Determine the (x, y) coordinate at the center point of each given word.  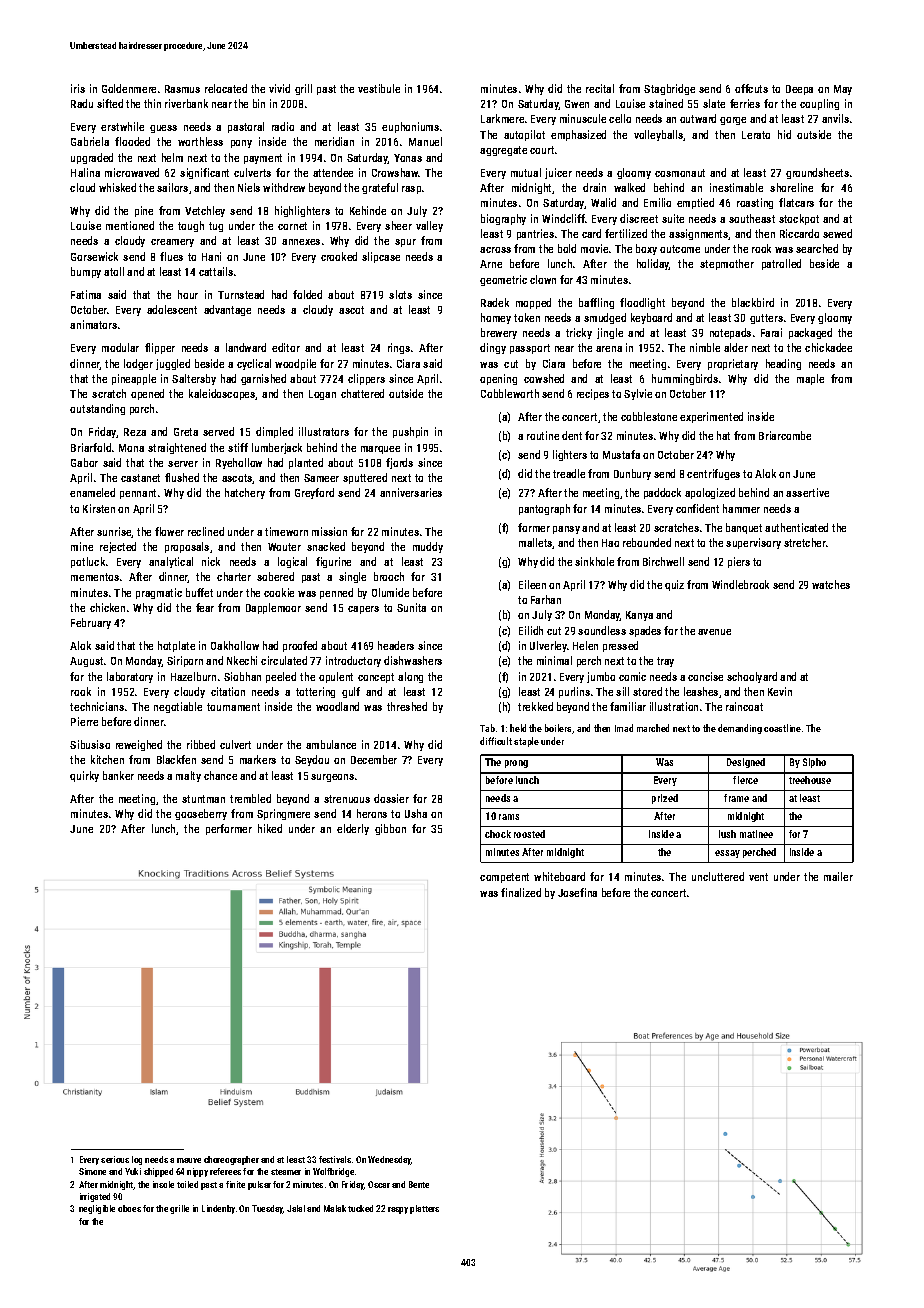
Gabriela (90, 141)
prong (516, 764)
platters (424, 1209)
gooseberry (201, 814)
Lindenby (218, 1209)
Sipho (814, 763)
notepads (730, 333)
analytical (171, 562)
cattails (216, 271)
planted (306, 463)
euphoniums (410, 127)
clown (543, 279)
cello (620, 118)
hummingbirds (685, 379)
